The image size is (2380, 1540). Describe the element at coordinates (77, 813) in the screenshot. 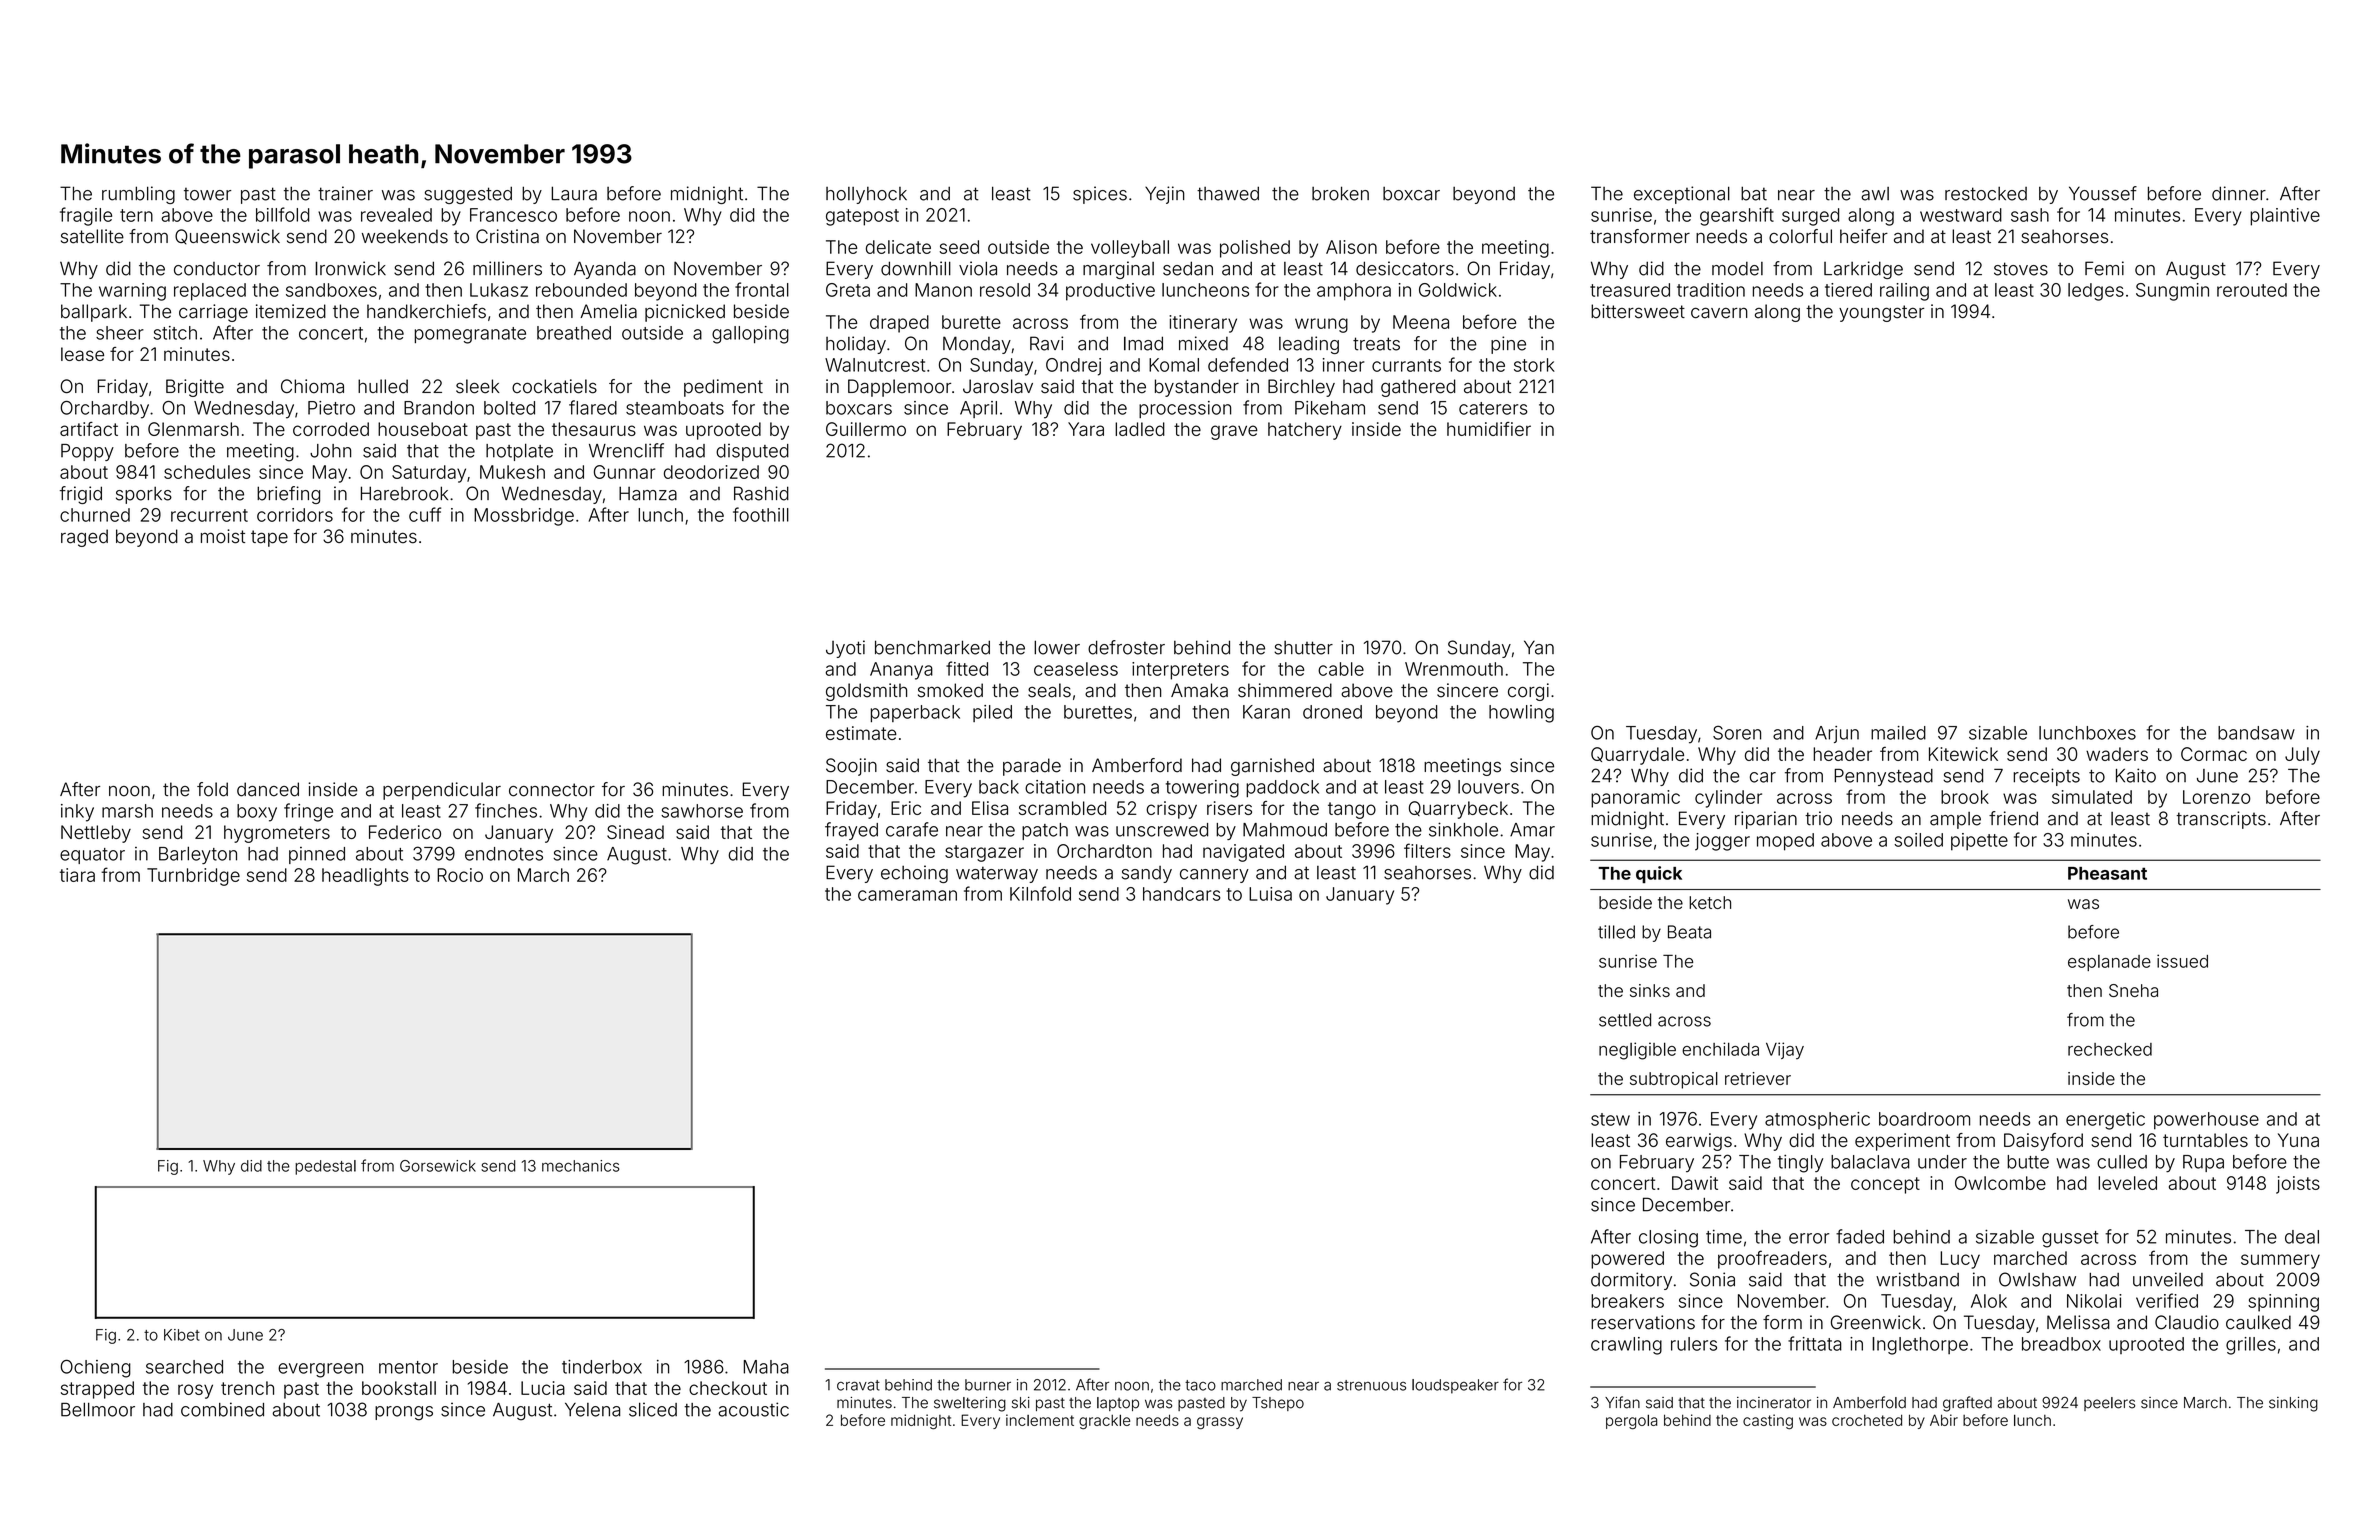

I see `inky` at that location.
